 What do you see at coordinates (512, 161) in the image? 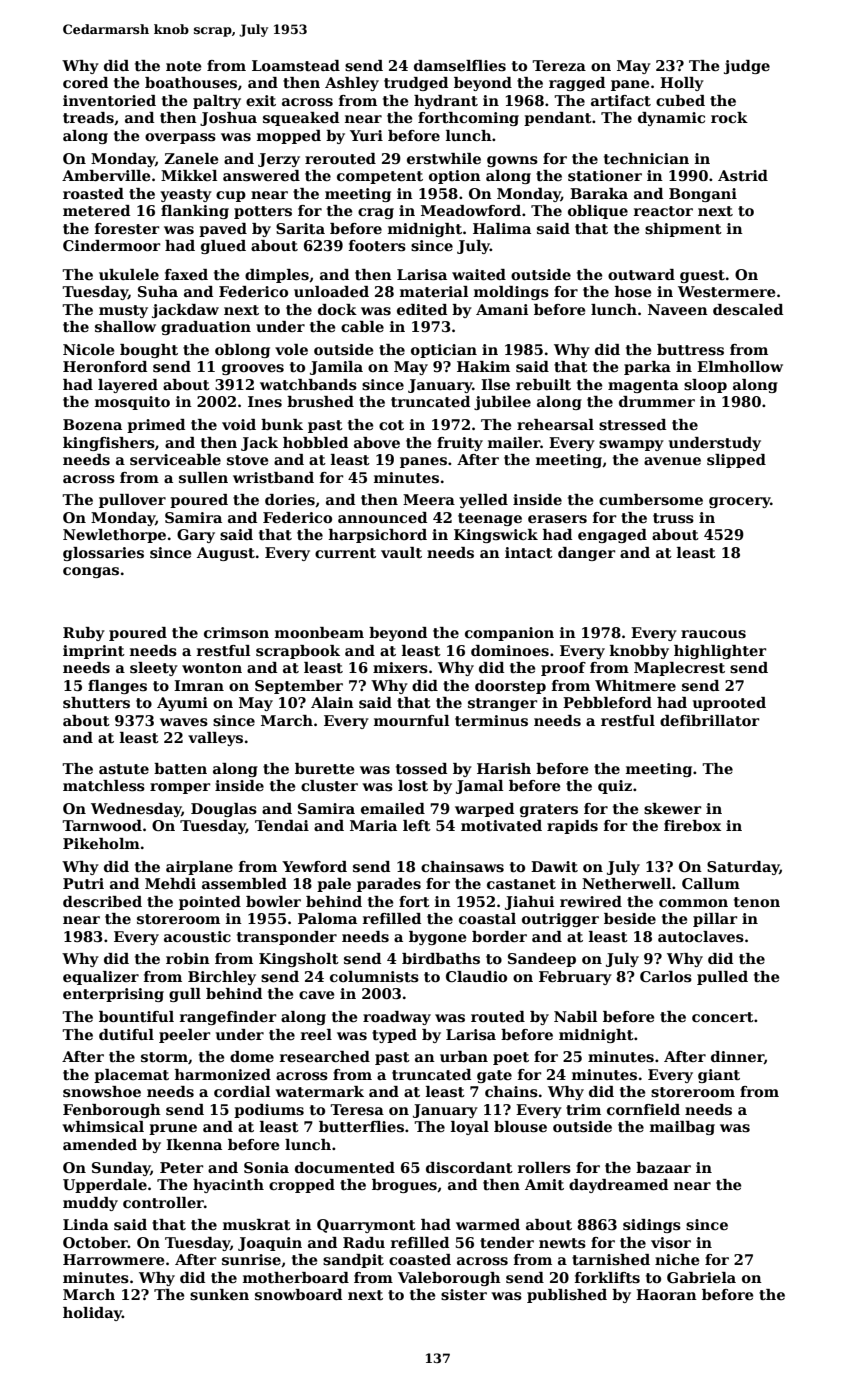
I see `gowns` at bounding box center [512, 161].
